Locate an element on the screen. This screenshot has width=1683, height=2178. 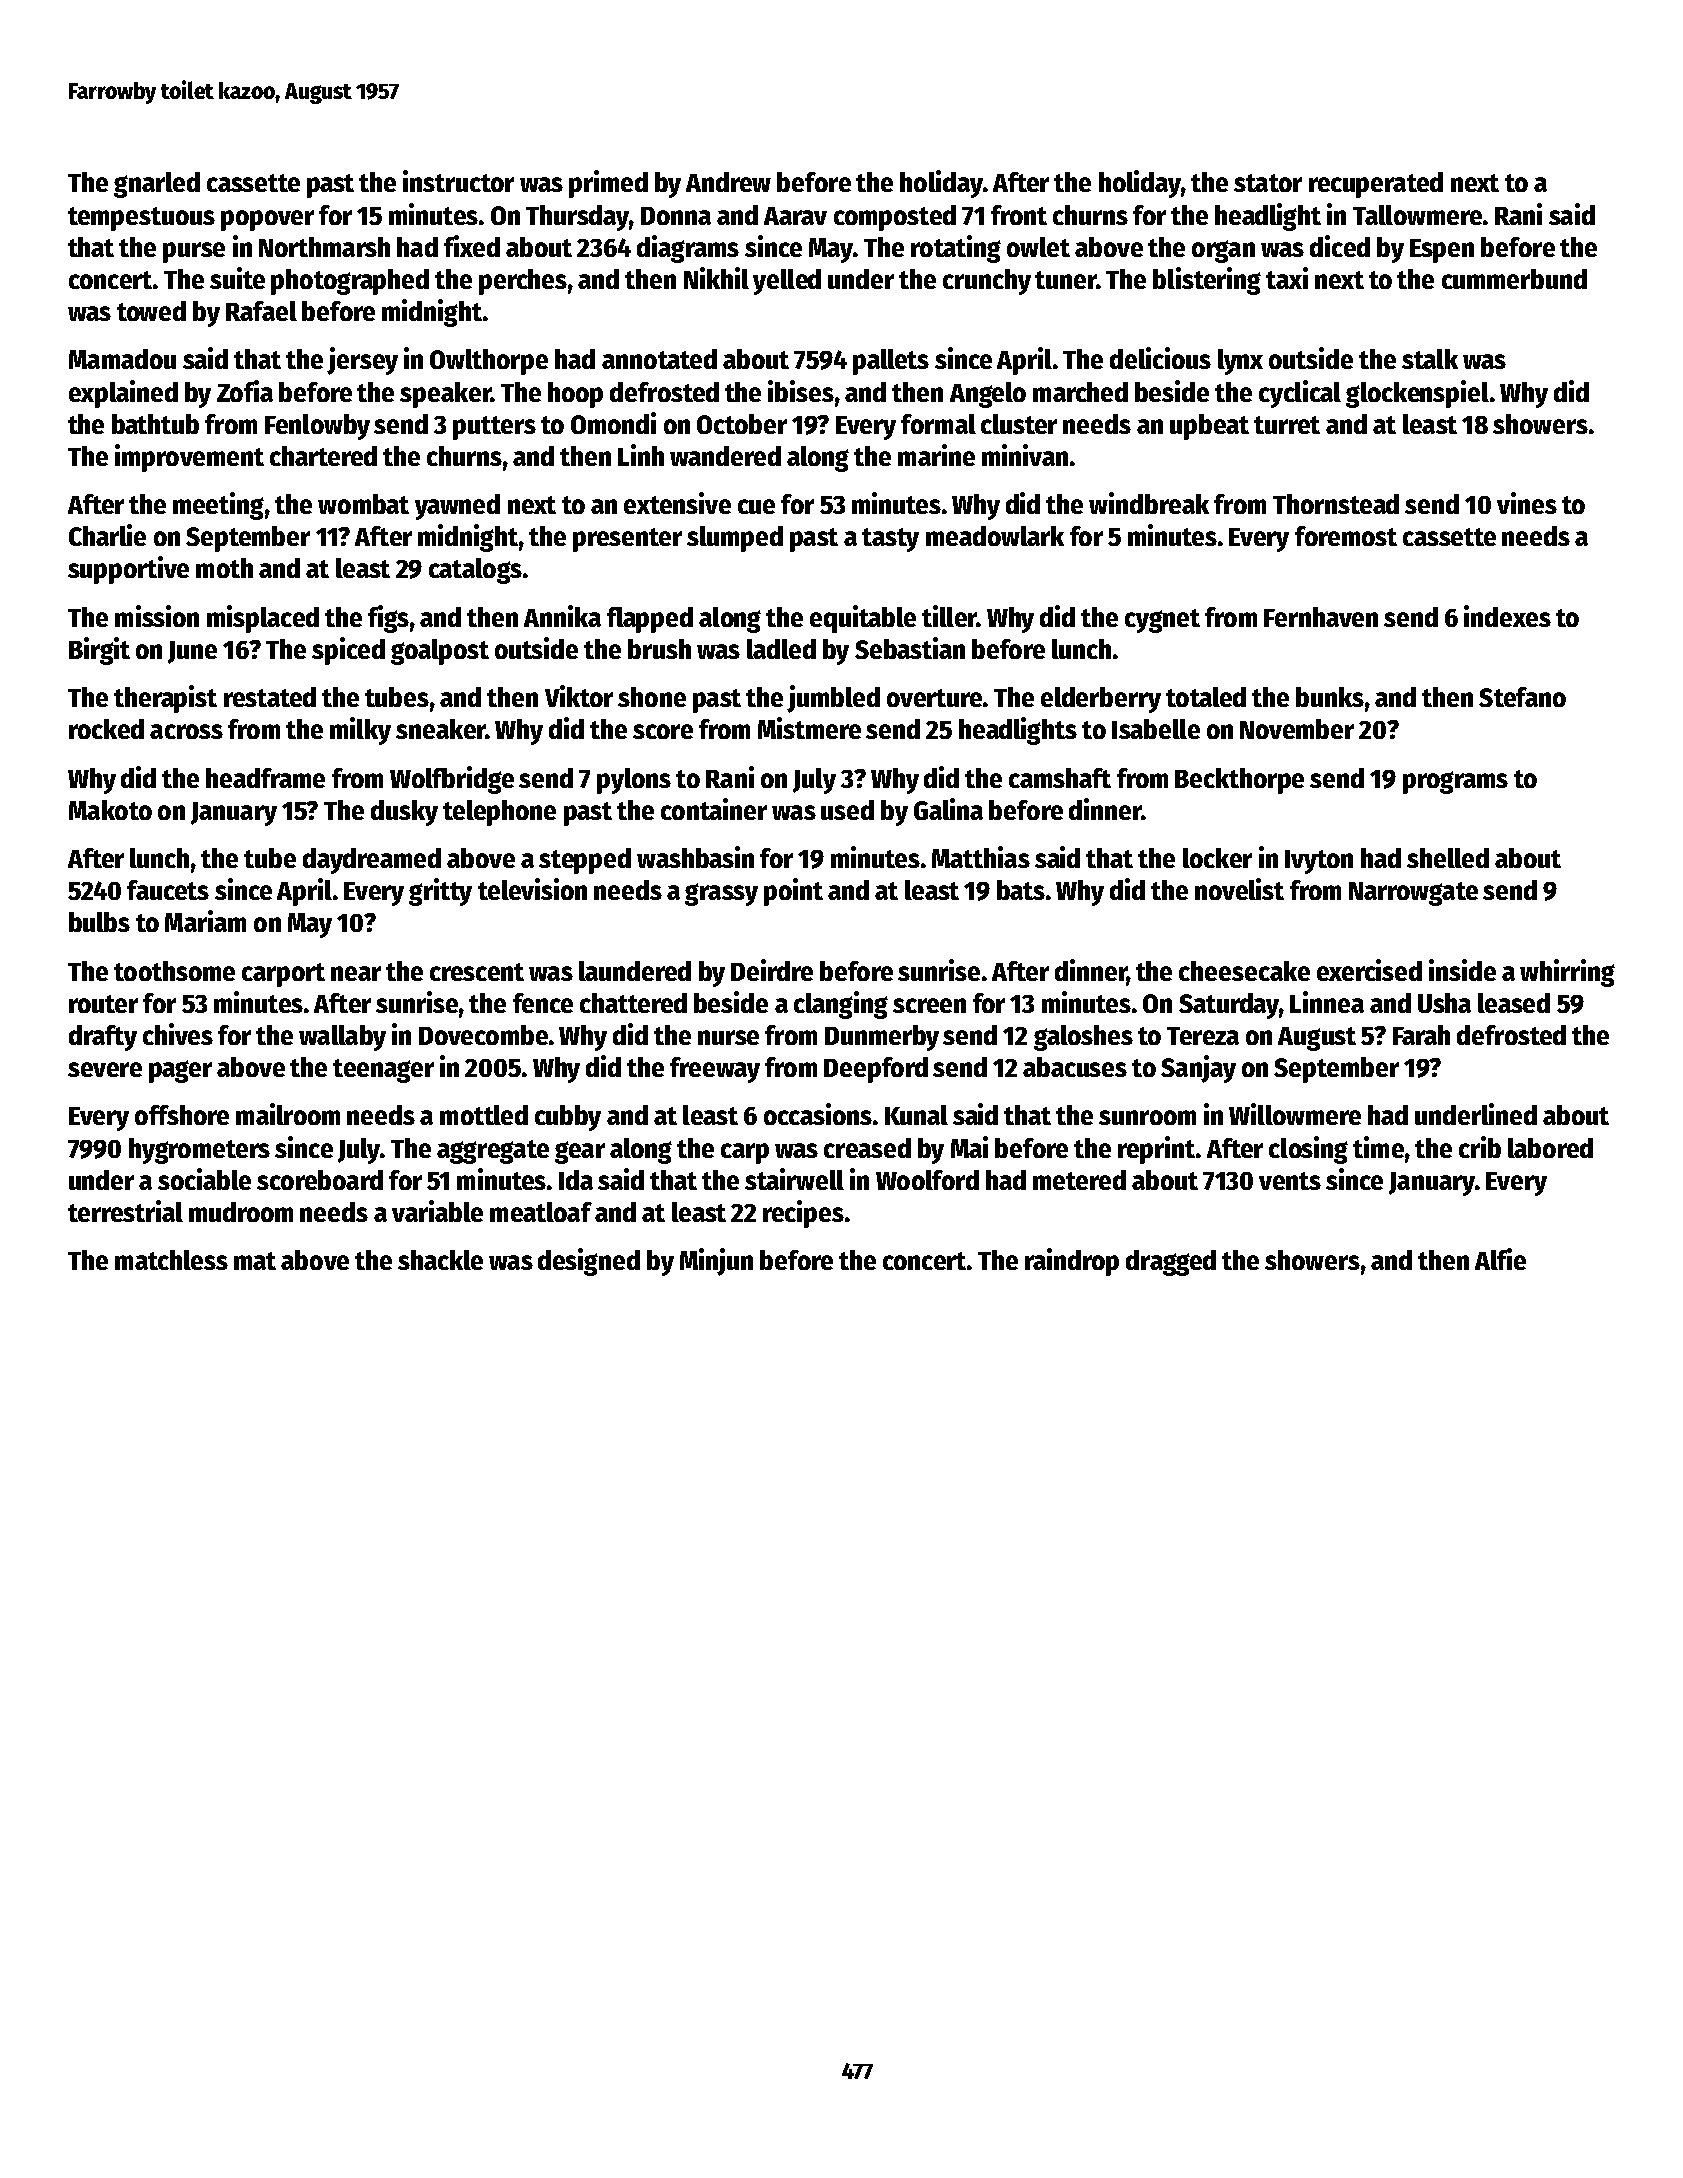
spiced is located at coordinates (348, 651).
